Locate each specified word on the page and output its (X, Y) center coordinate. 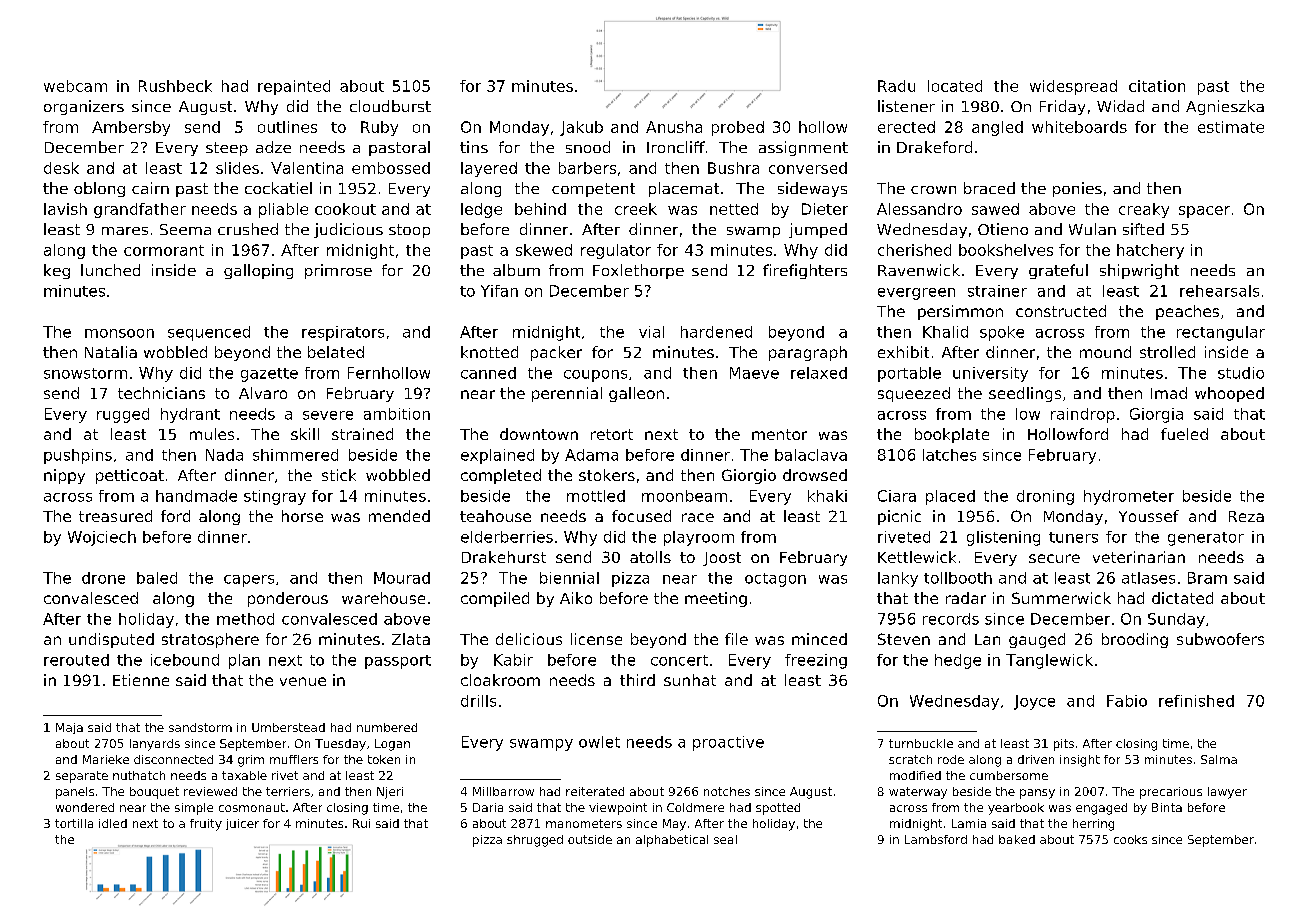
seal (725, 839)
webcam (75, 86)
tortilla (74, 823)
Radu (896, 86)
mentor (779, 434)
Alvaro (263, 393)
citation (1157, 86)
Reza (1246, 516)
